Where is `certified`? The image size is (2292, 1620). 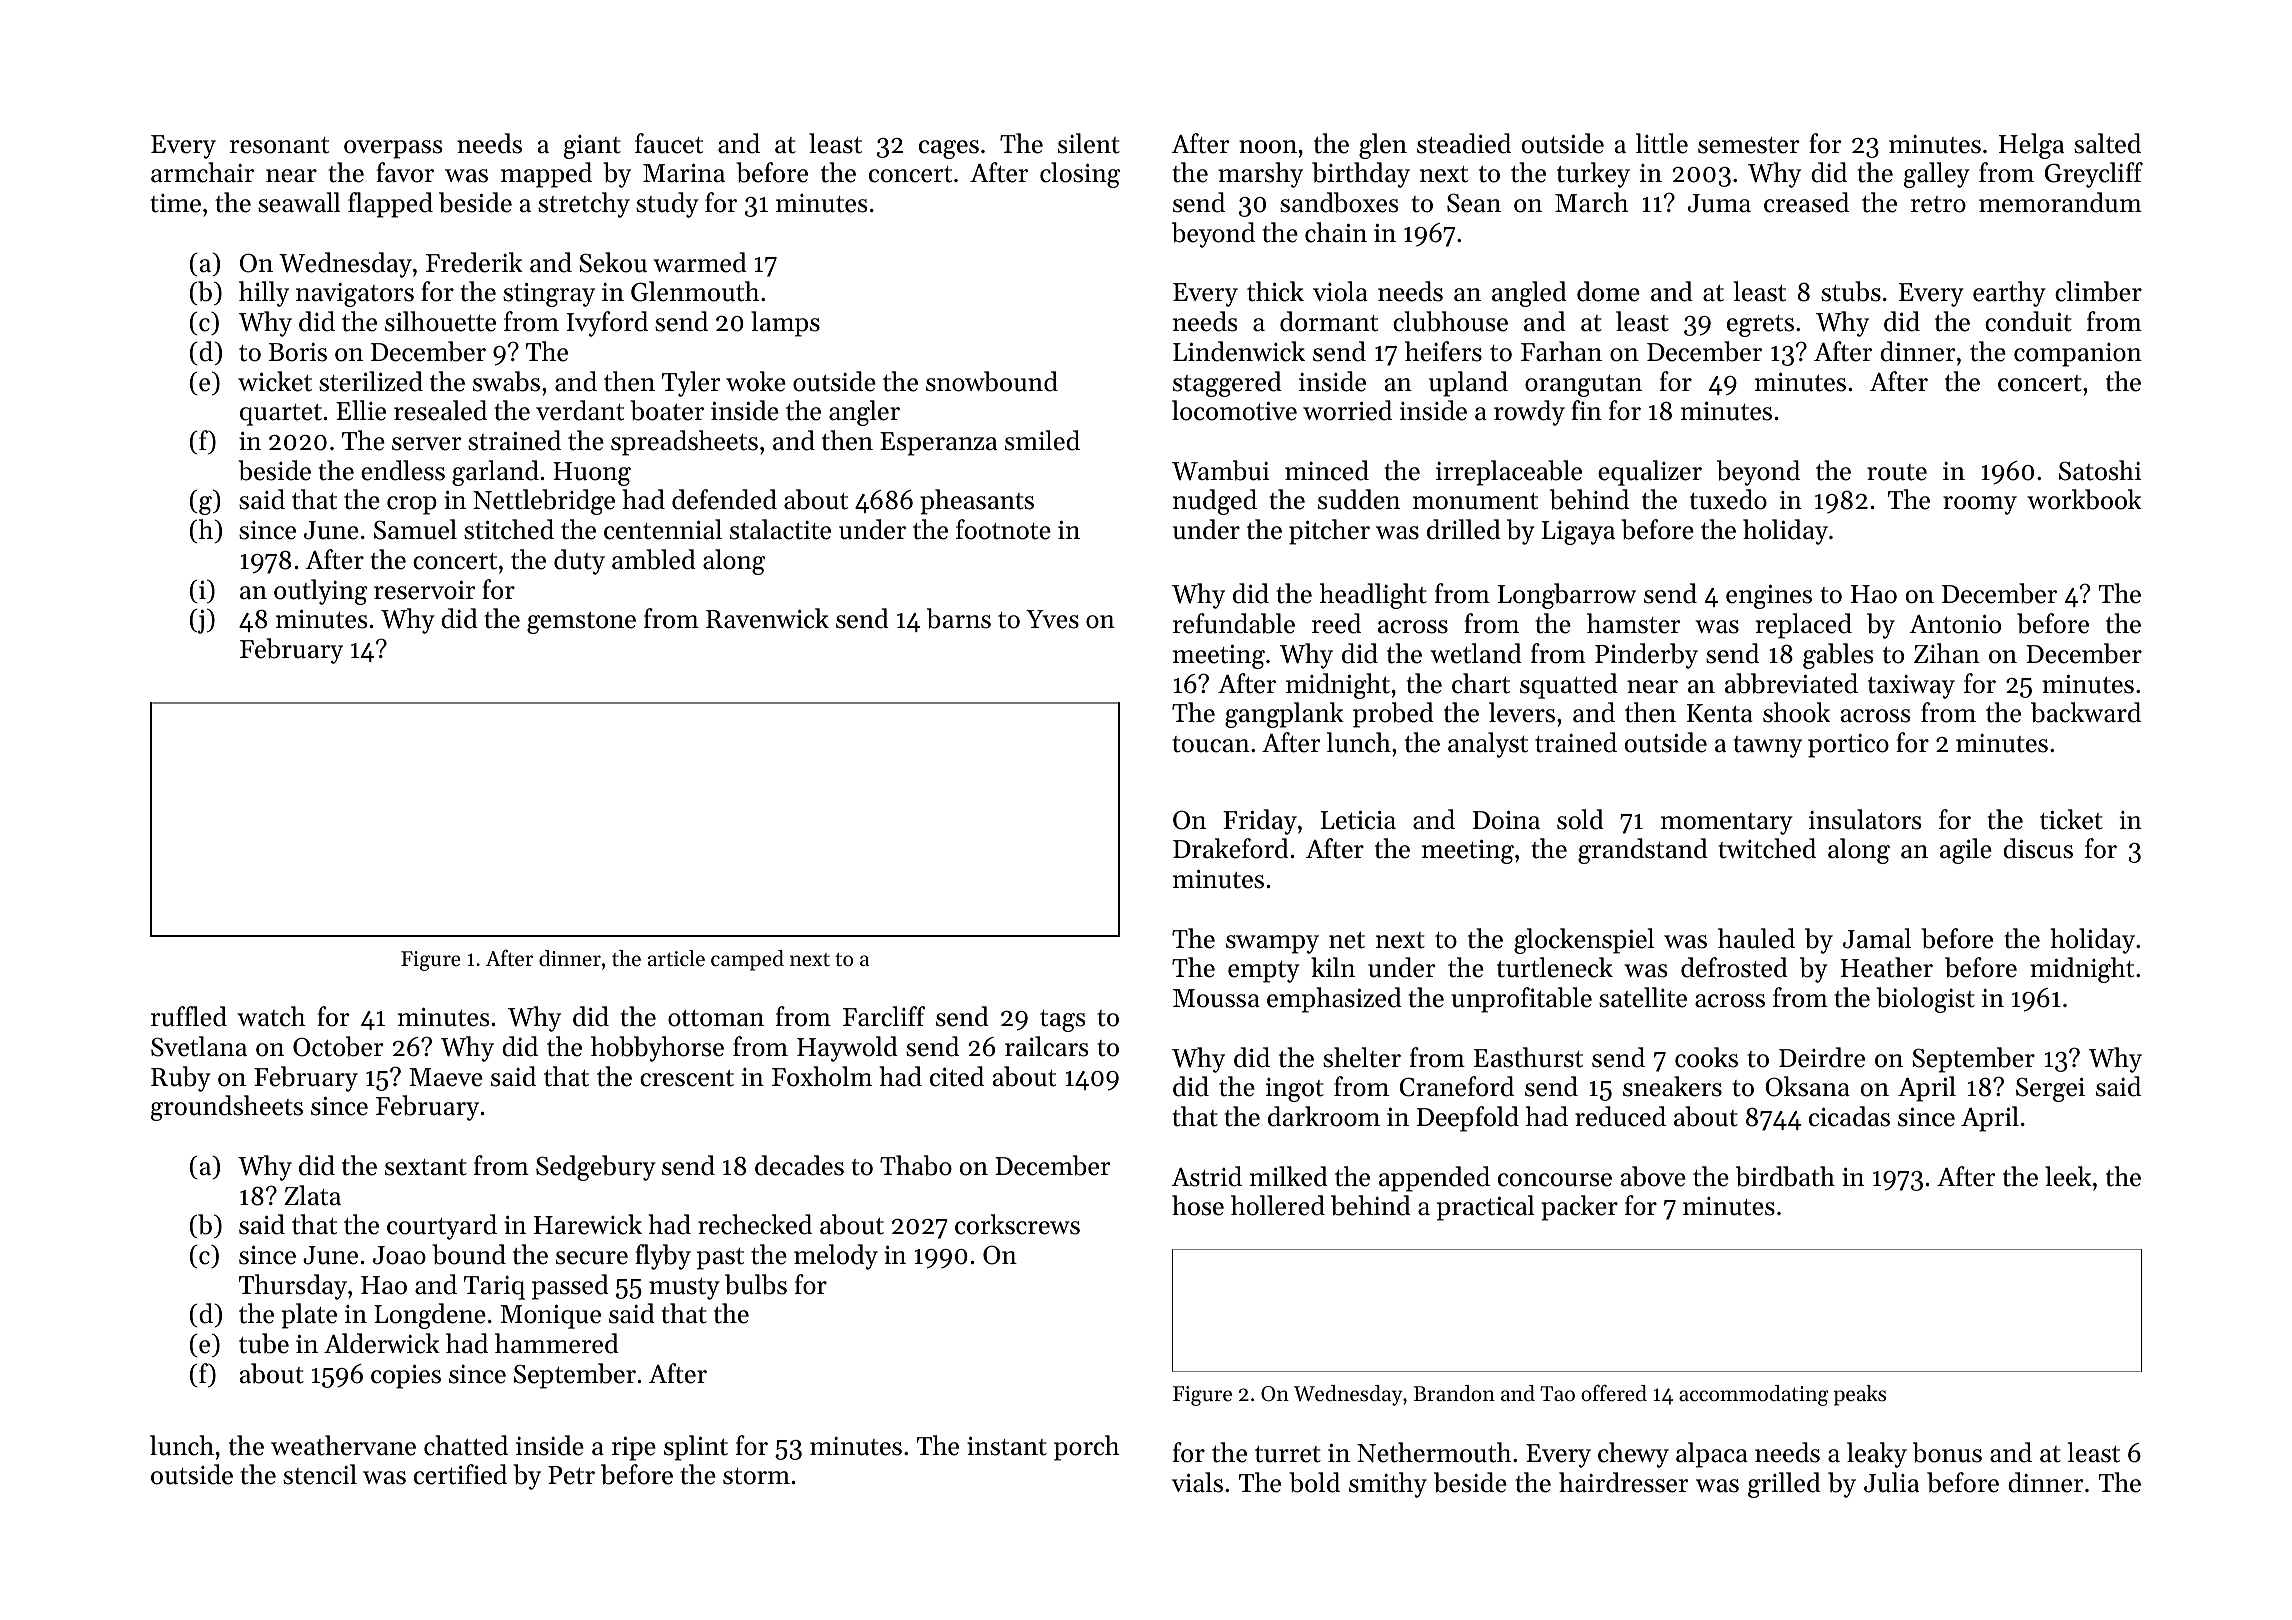 certified is located at coordinates (460, 1474).
